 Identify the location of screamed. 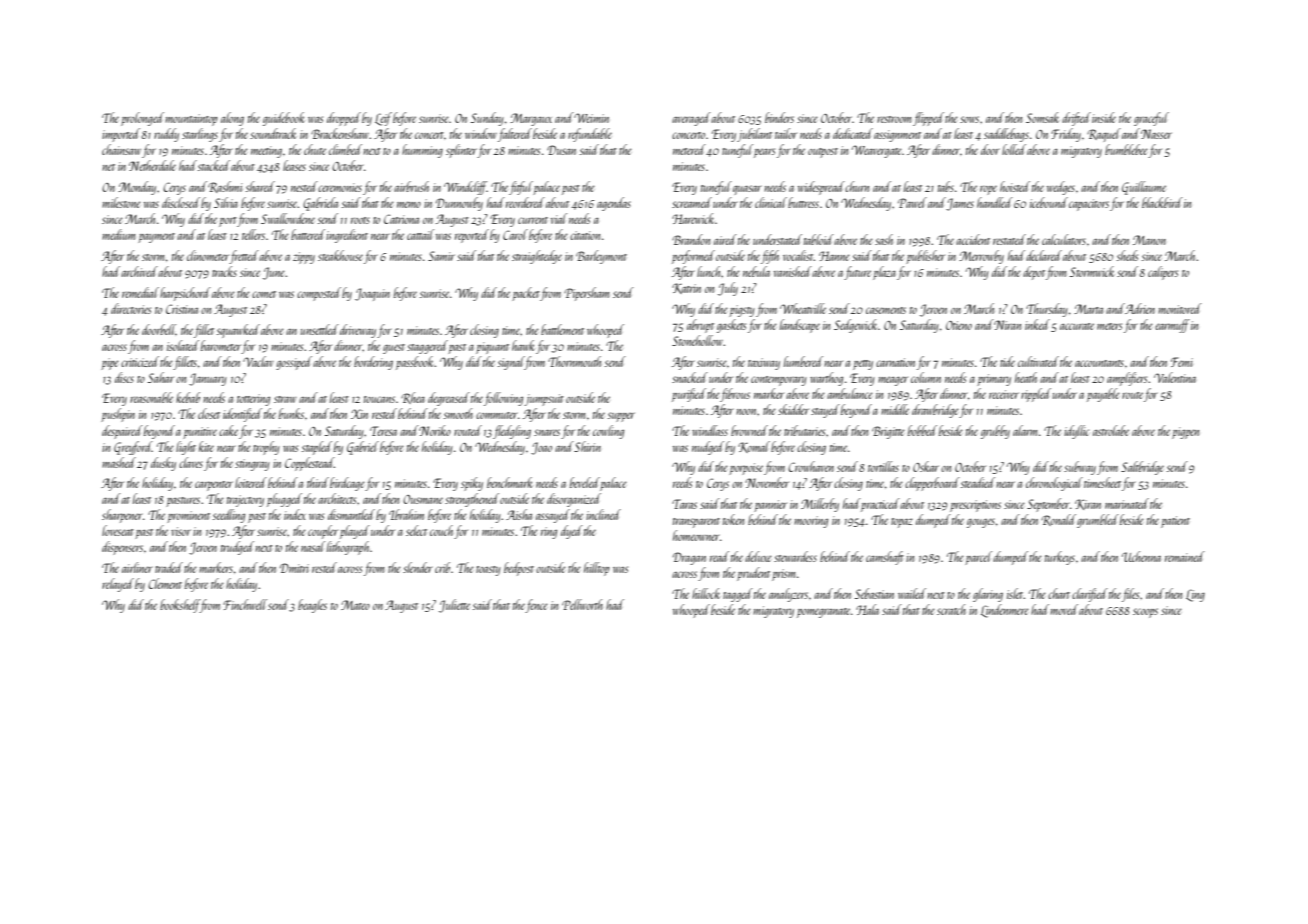
(692, 202).
